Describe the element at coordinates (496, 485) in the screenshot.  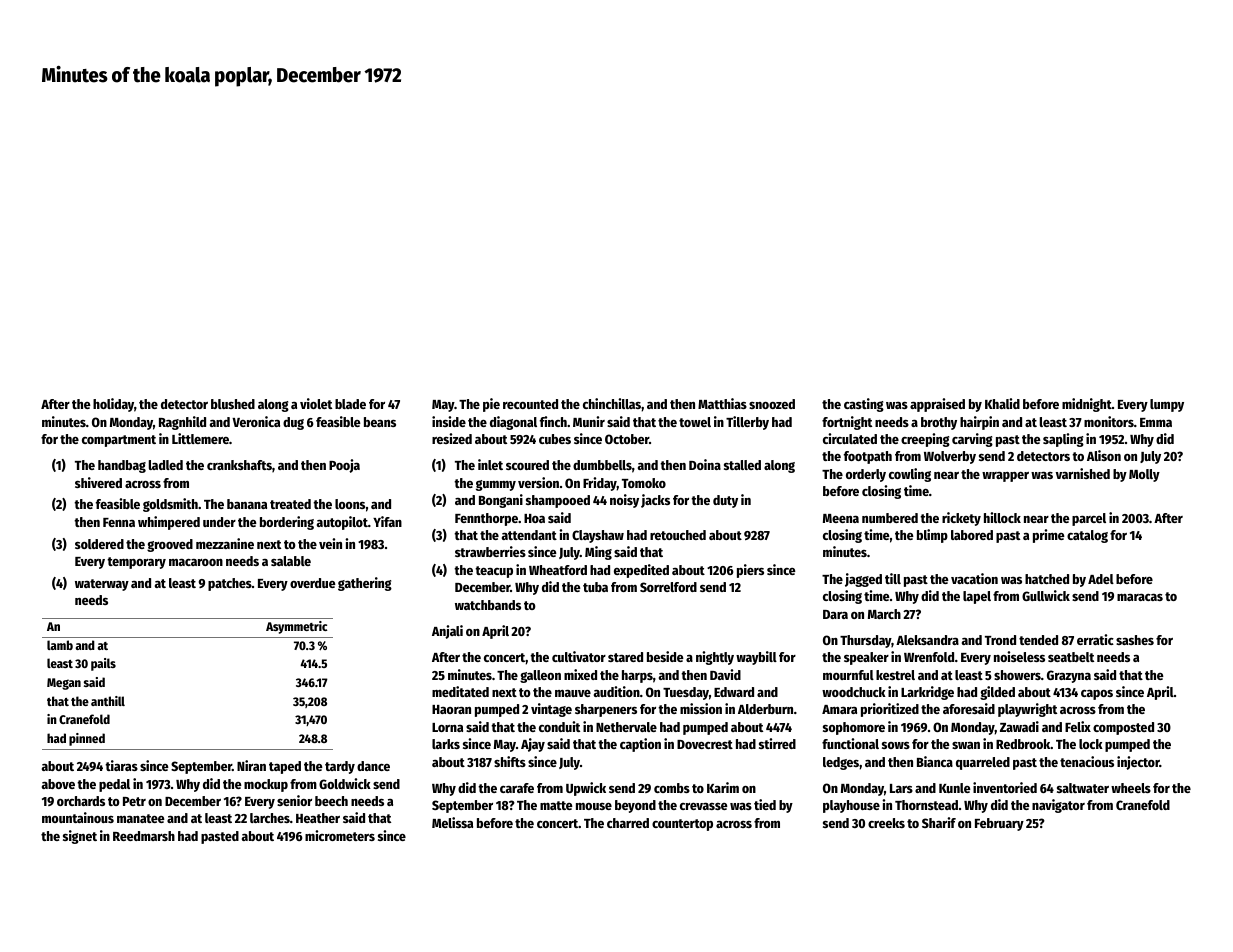
I see `gummy` at that location.
